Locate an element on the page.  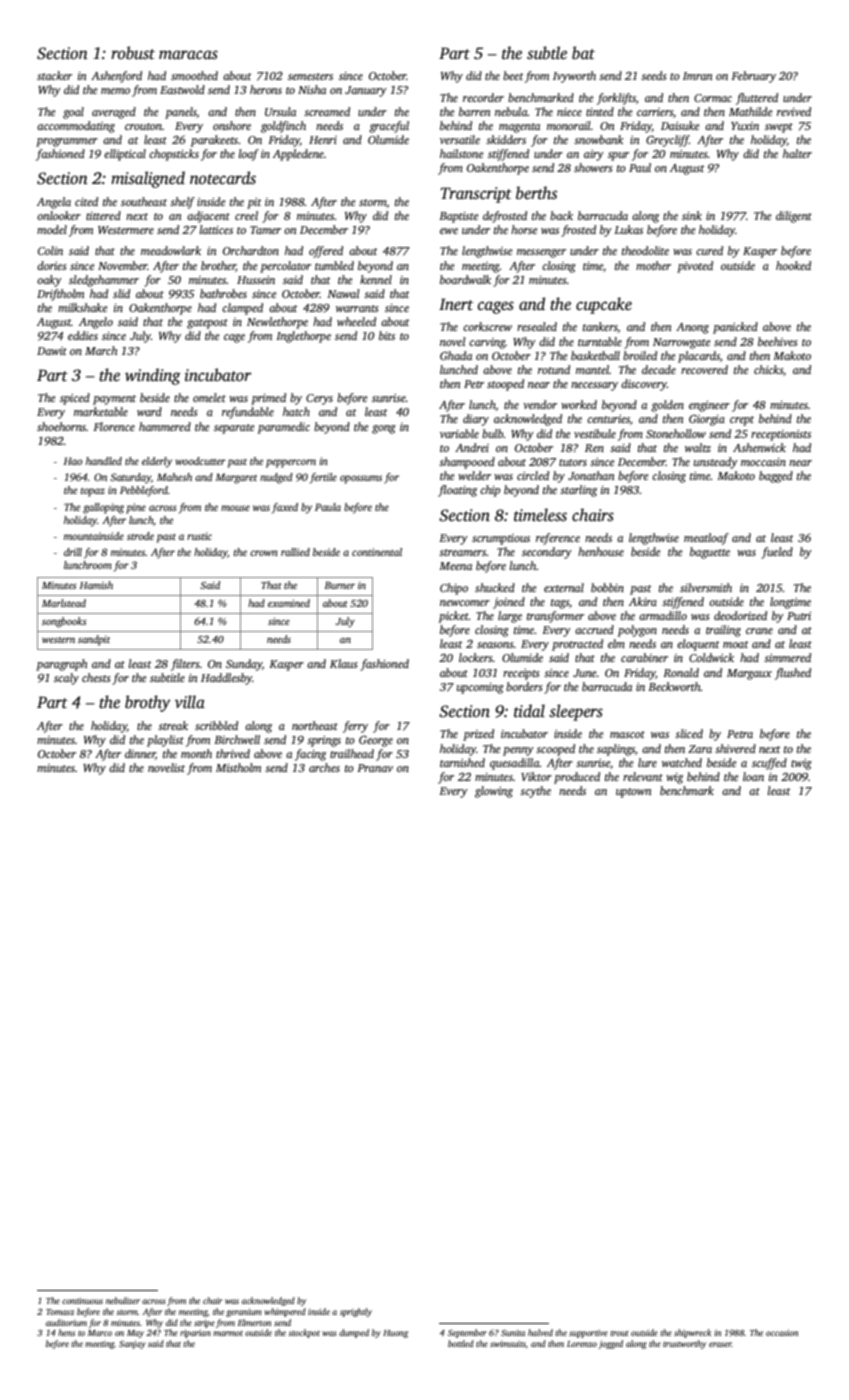
maracas is located at coordinates (188, 55).
